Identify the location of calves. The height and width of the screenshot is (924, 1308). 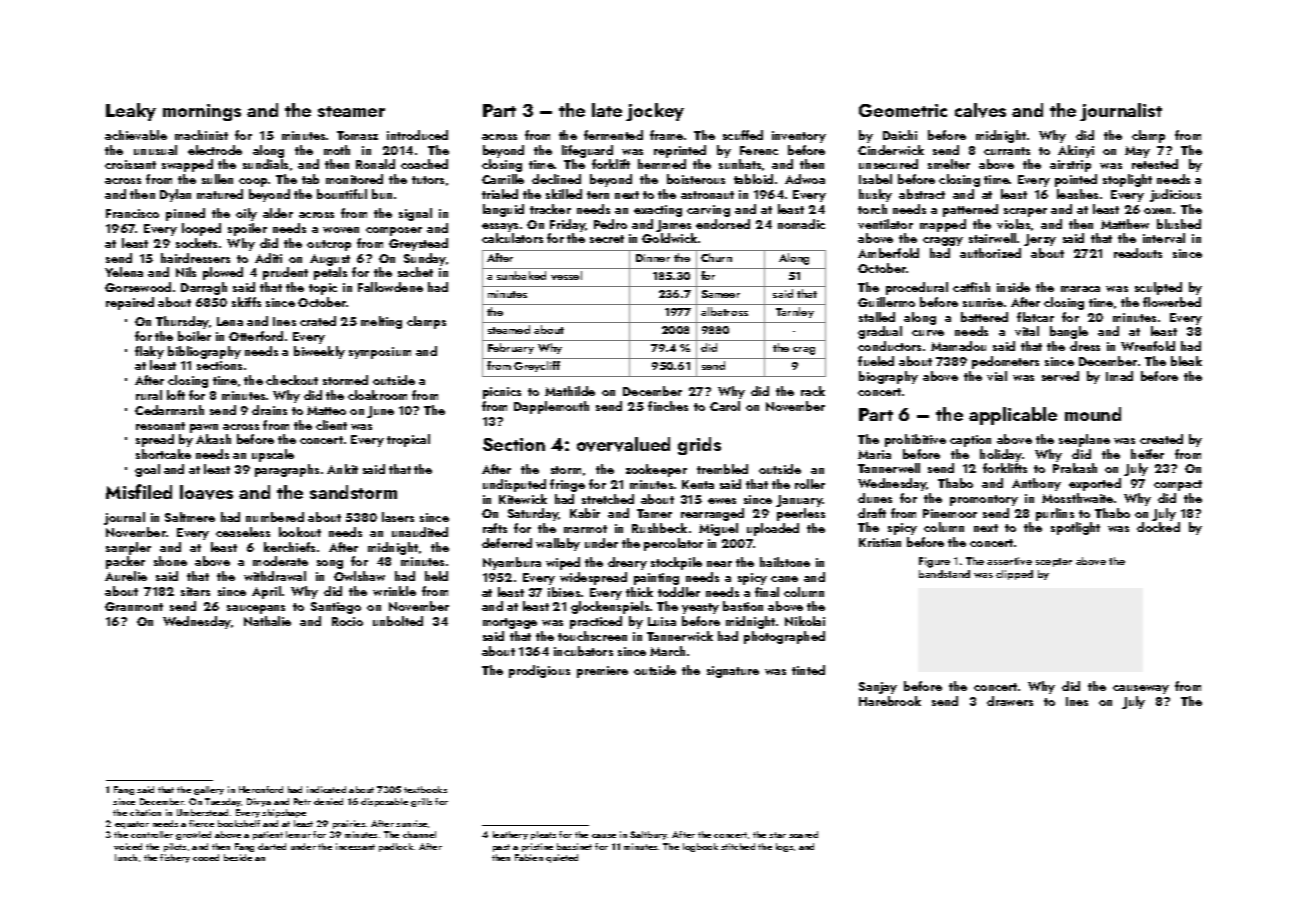
(980, 110).
